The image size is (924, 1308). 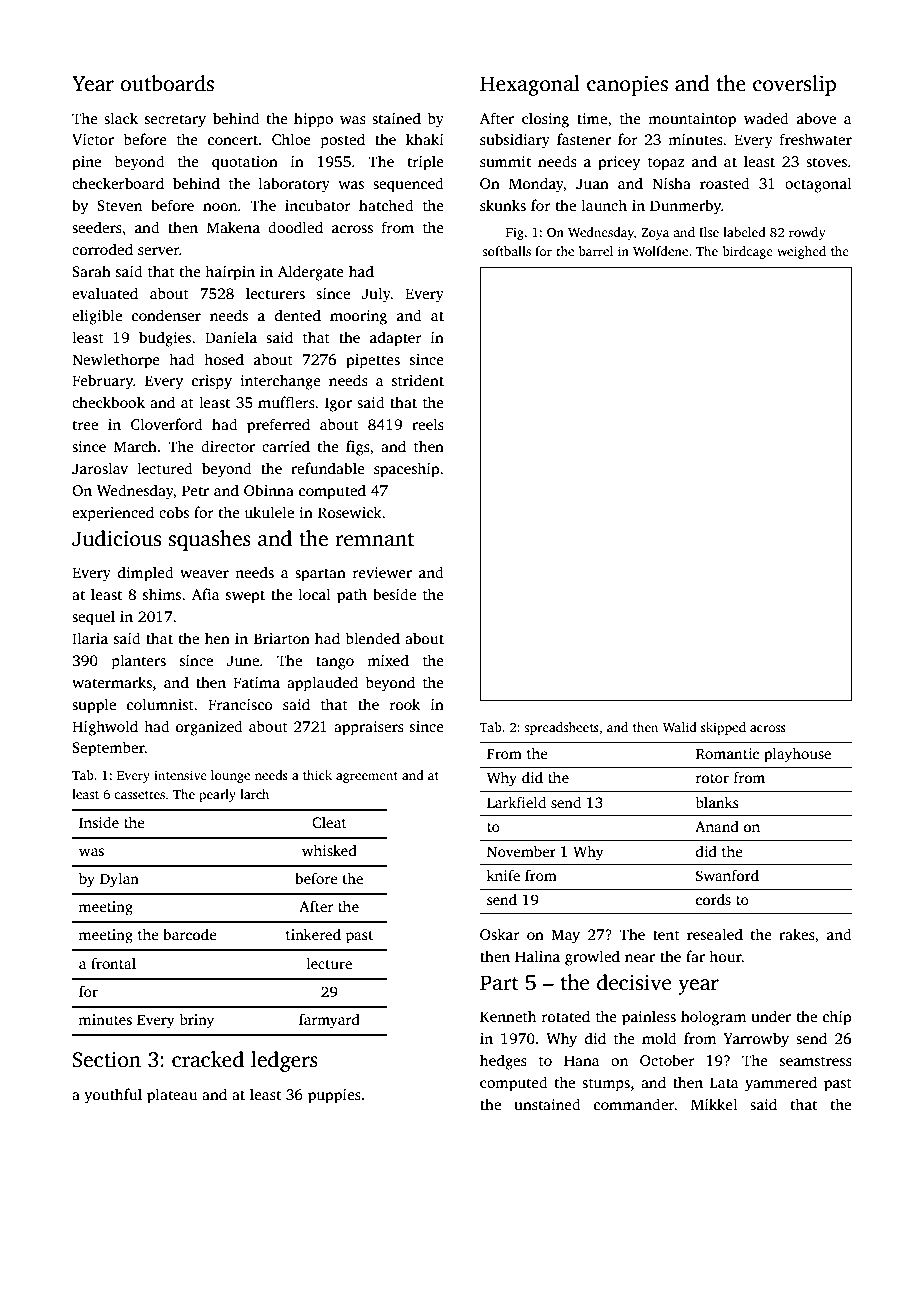 What do you see at coordinates (680, 727) in the screenshot?
I see `Walid` at bounding box center [680, 727].
